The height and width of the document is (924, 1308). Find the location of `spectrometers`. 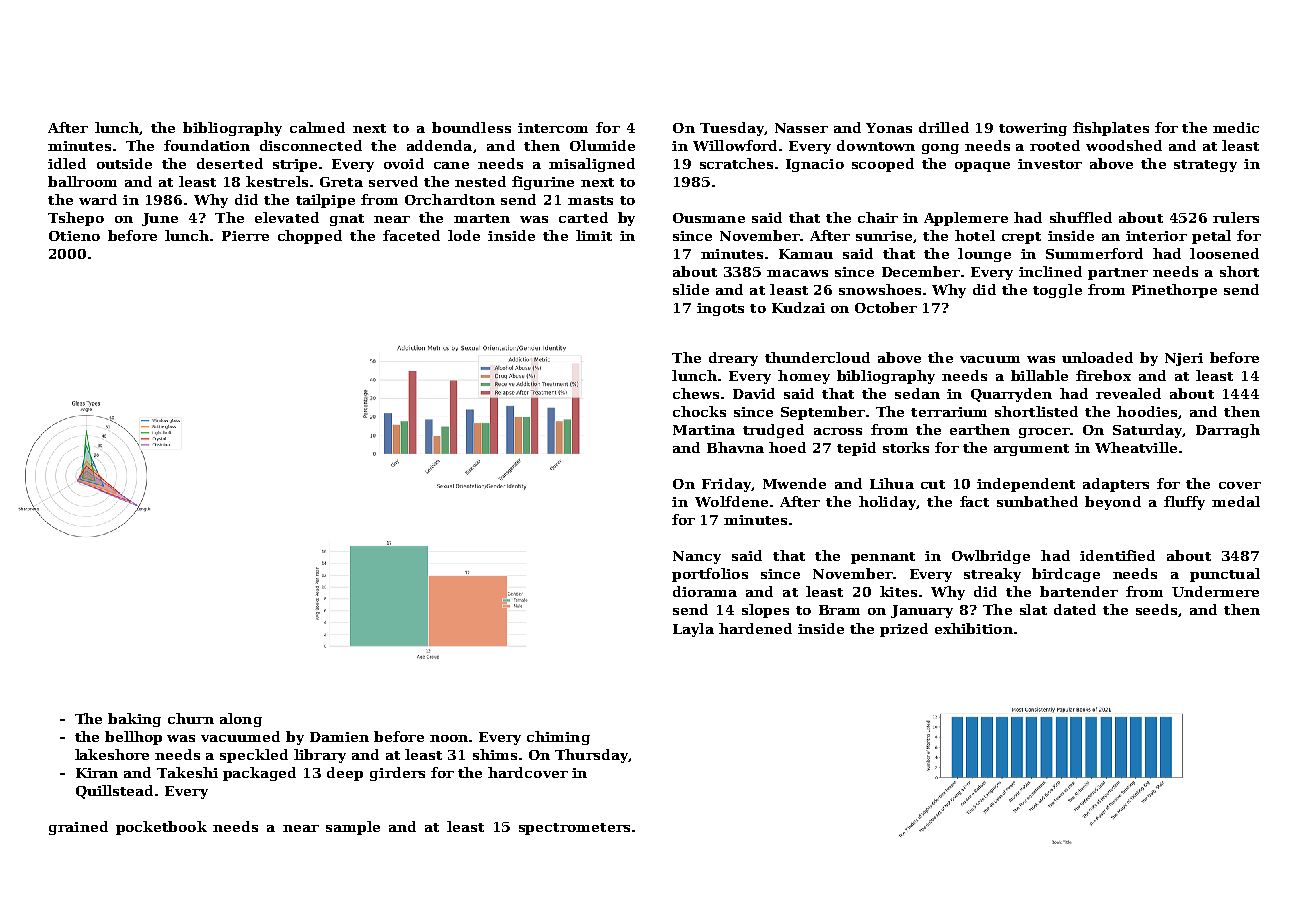

spectrometers is located at coordinates (574, 829).
